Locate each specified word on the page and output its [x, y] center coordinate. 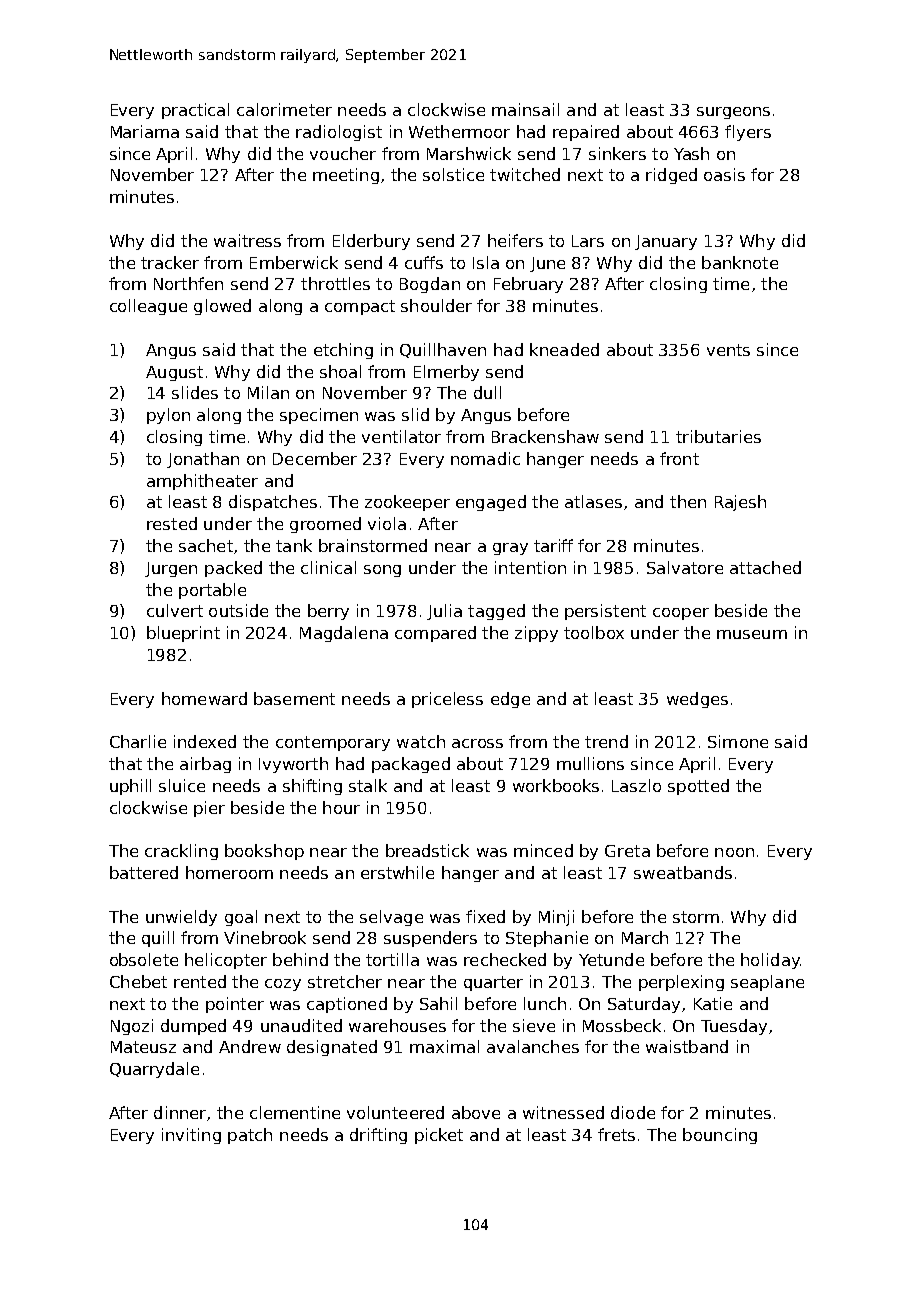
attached [765, 567]
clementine [295, 1112]
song [382, 571]
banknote [740, 262]
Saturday [644, 1005]
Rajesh [740, 503]
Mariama [145, 131]
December [315, 458]
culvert [175, 610]
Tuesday [734, 1027]
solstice [453, 174]
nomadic [485, 458]
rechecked [505, 959]
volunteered [395, 1112]
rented [200, 981]
